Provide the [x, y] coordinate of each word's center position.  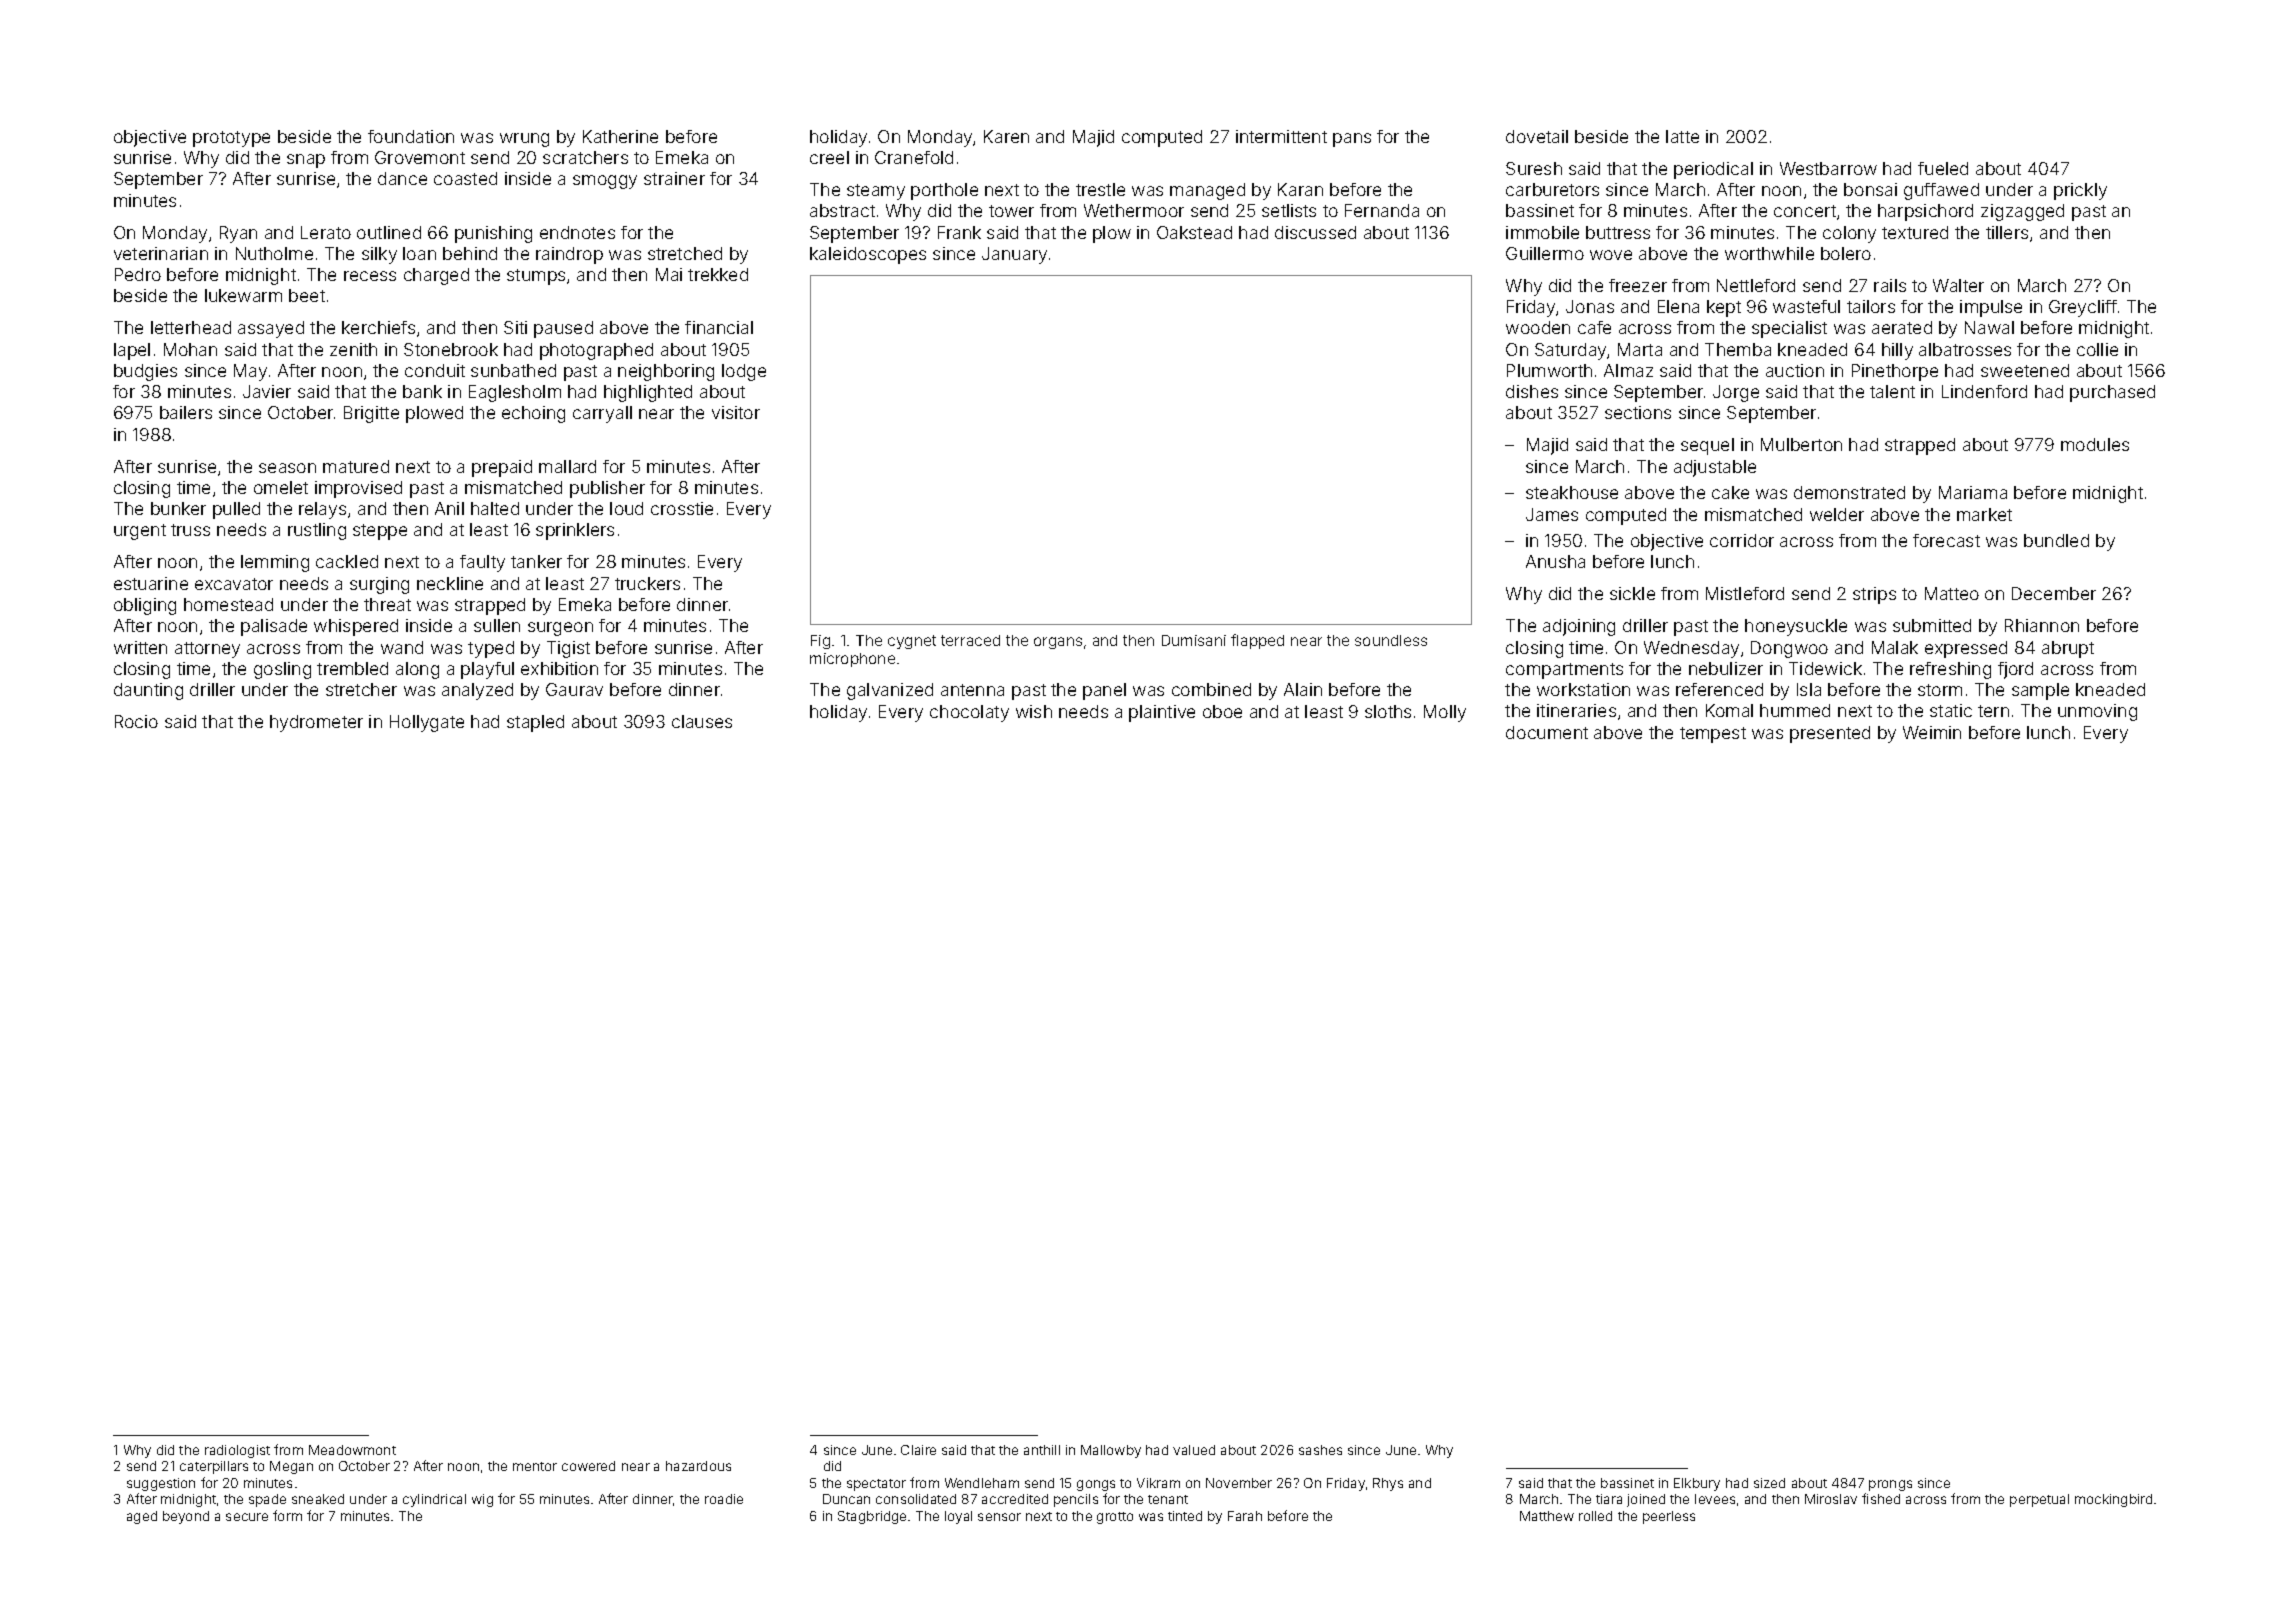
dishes [1532, 391]
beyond [186, 1517]
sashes [1320, 1450]
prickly [2080, 191]
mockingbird [2113, 1500]
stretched [685, 253]
